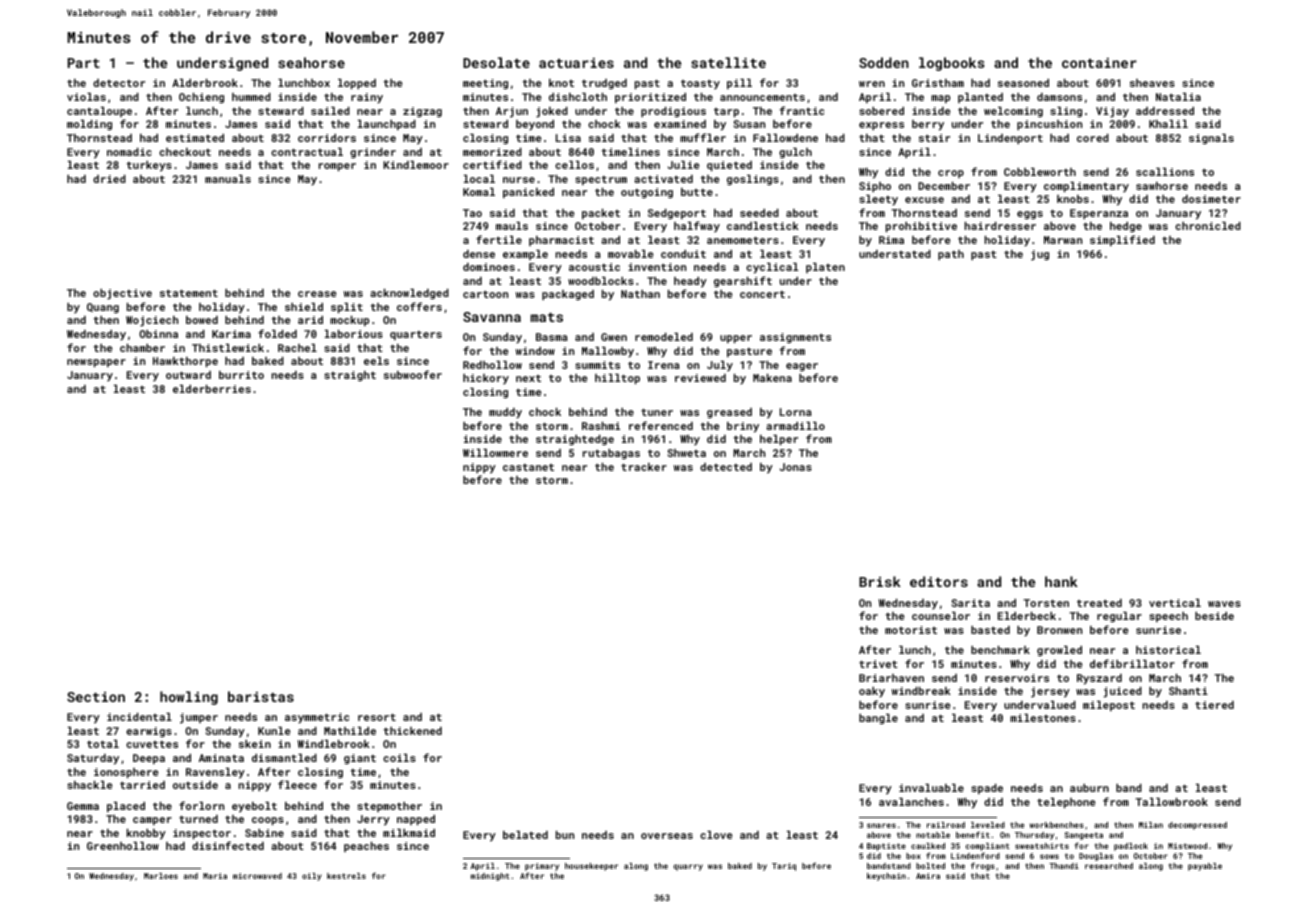 This image has height=924, width=1308. Describe the element at coordinates (472, 213) in the image. I see `Tao` at that location.
